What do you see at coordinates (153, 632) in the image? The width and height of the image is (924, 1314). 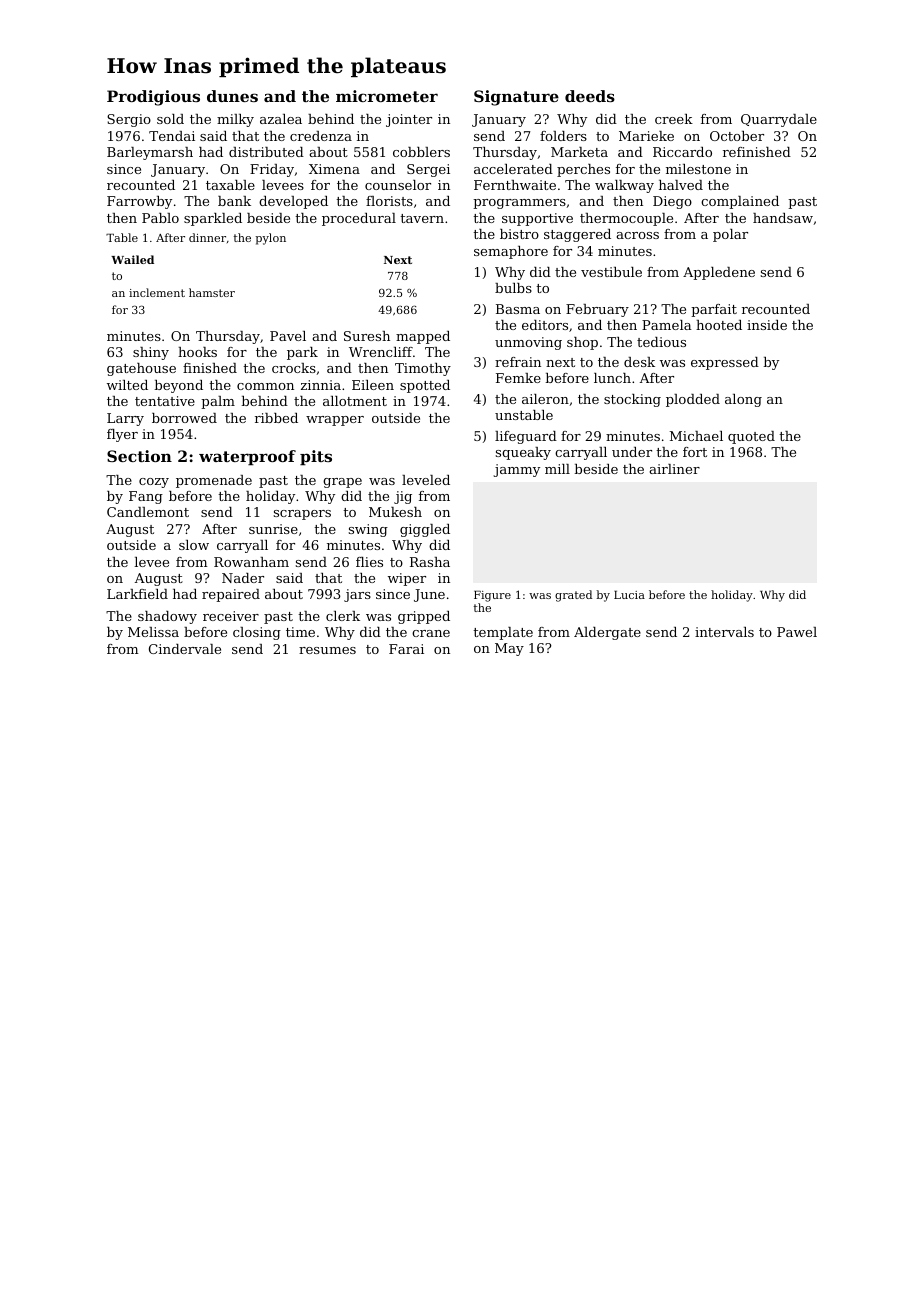 I see `Melissa` at bounding box center [153, 632].
